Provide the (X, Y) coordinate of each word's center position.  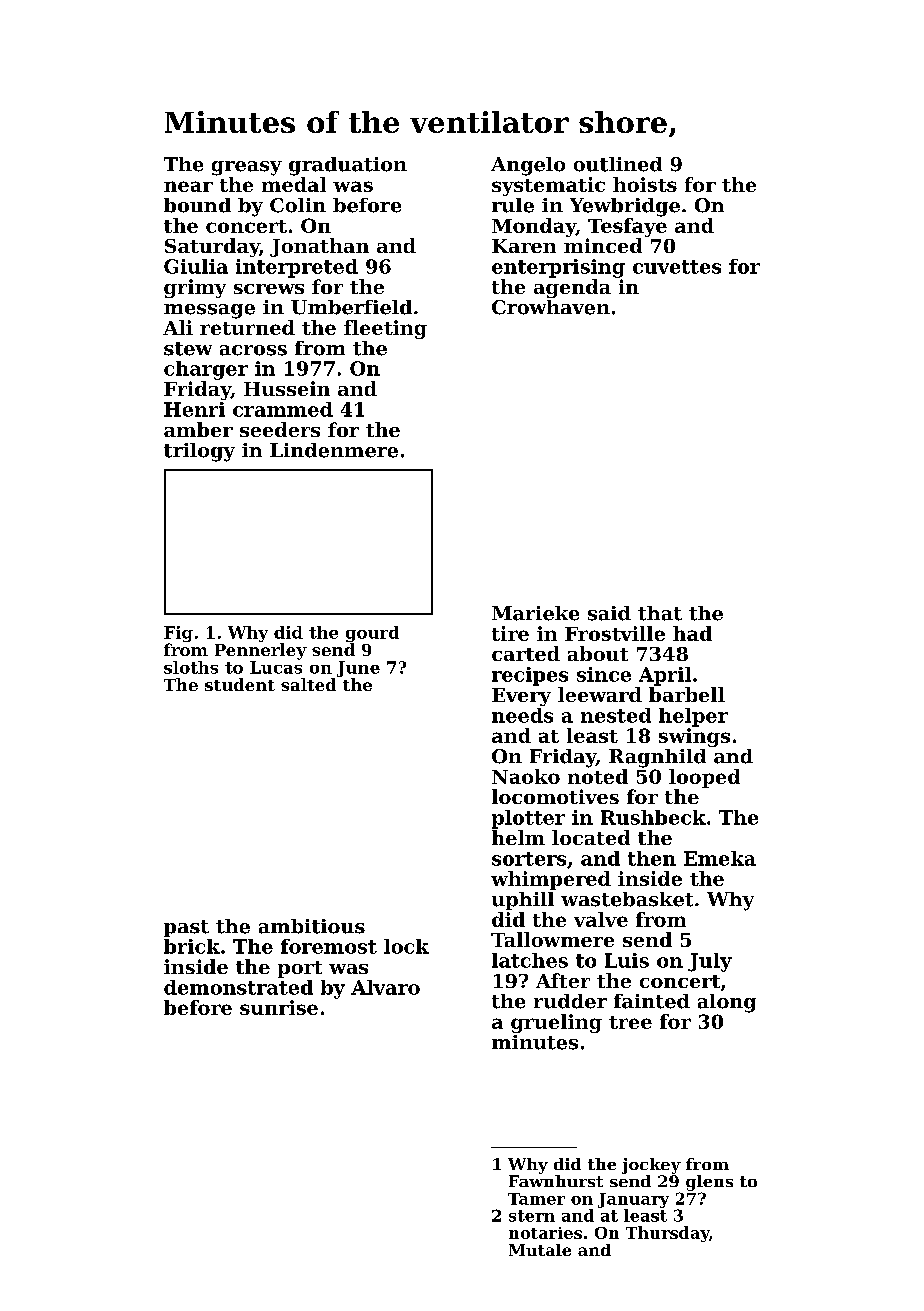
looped (704, 778)
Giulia (196, 266)
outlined (618, 164)
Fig (178, 634)
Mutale (540, 1250)
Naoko (526, 776)
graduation (348, 166)
